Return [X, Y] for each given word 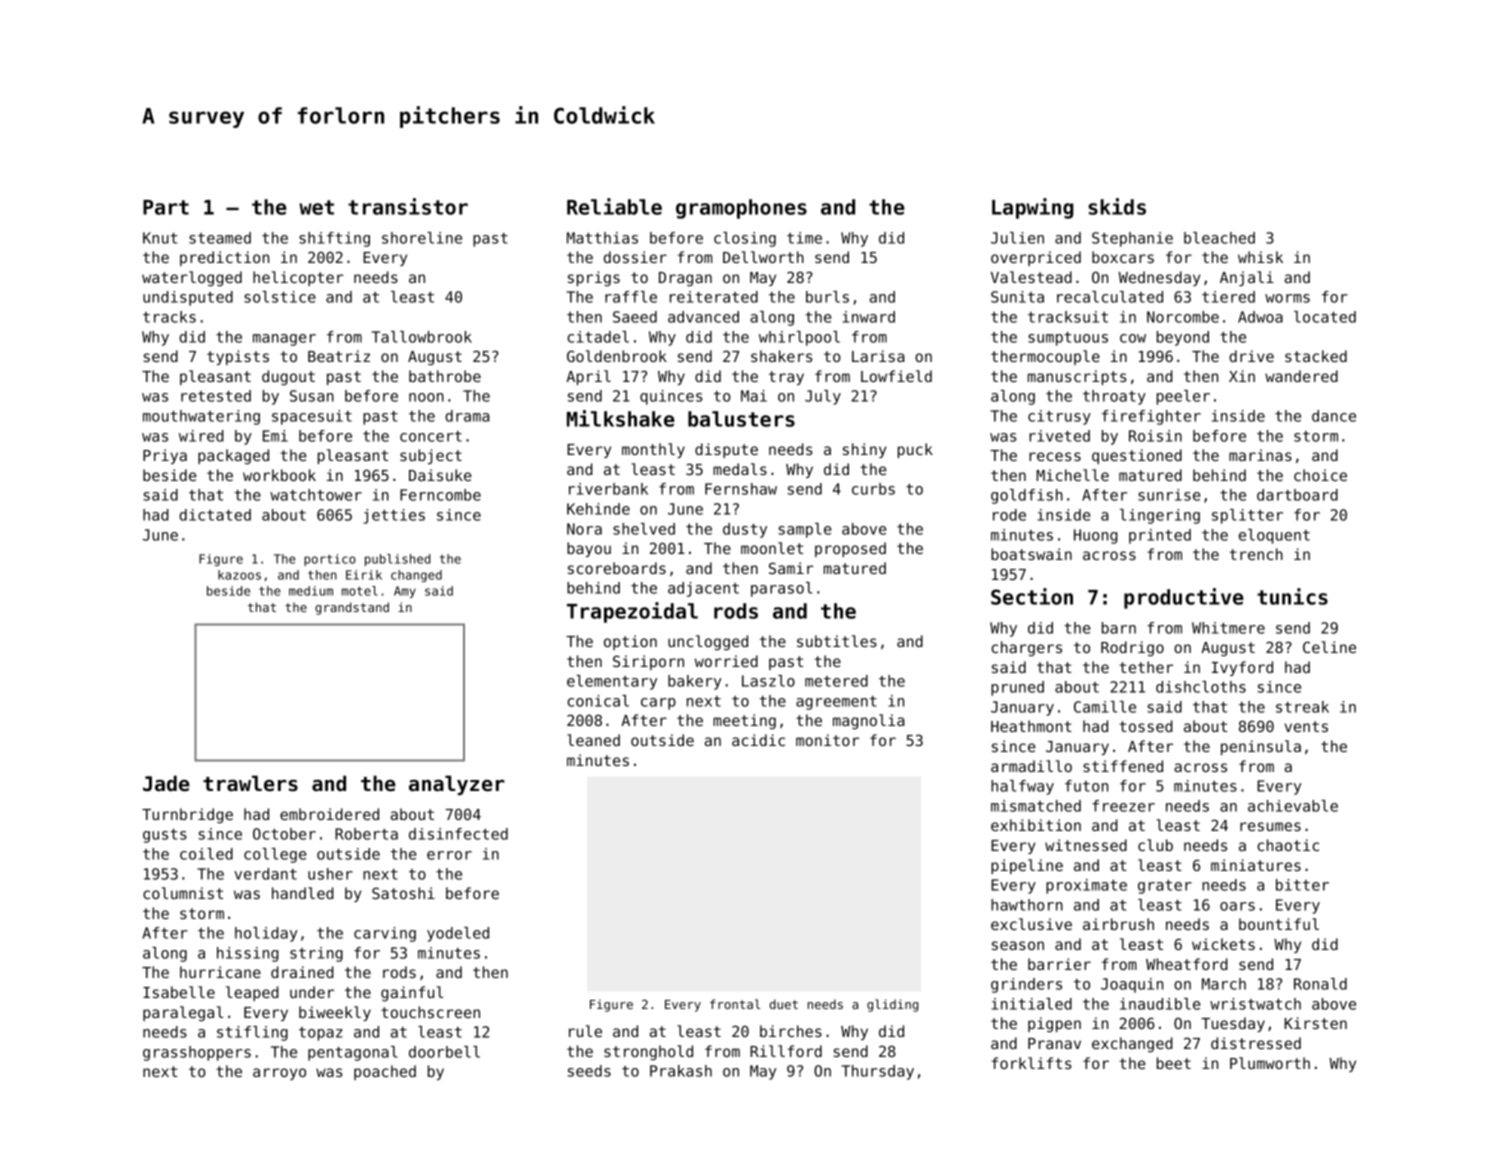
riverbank [608, 489]
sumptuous [1068, 339]
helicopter [298, 278]
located [1325, 317]
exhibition [1036, 825]
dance [1334, 416]
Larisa [878, 356]
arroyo [279, 1074]
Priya [165, 456]
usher [330, 874]
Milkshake [621, 418]
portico [330, 560]
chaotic [1288, 845]
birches [791, 1031]
